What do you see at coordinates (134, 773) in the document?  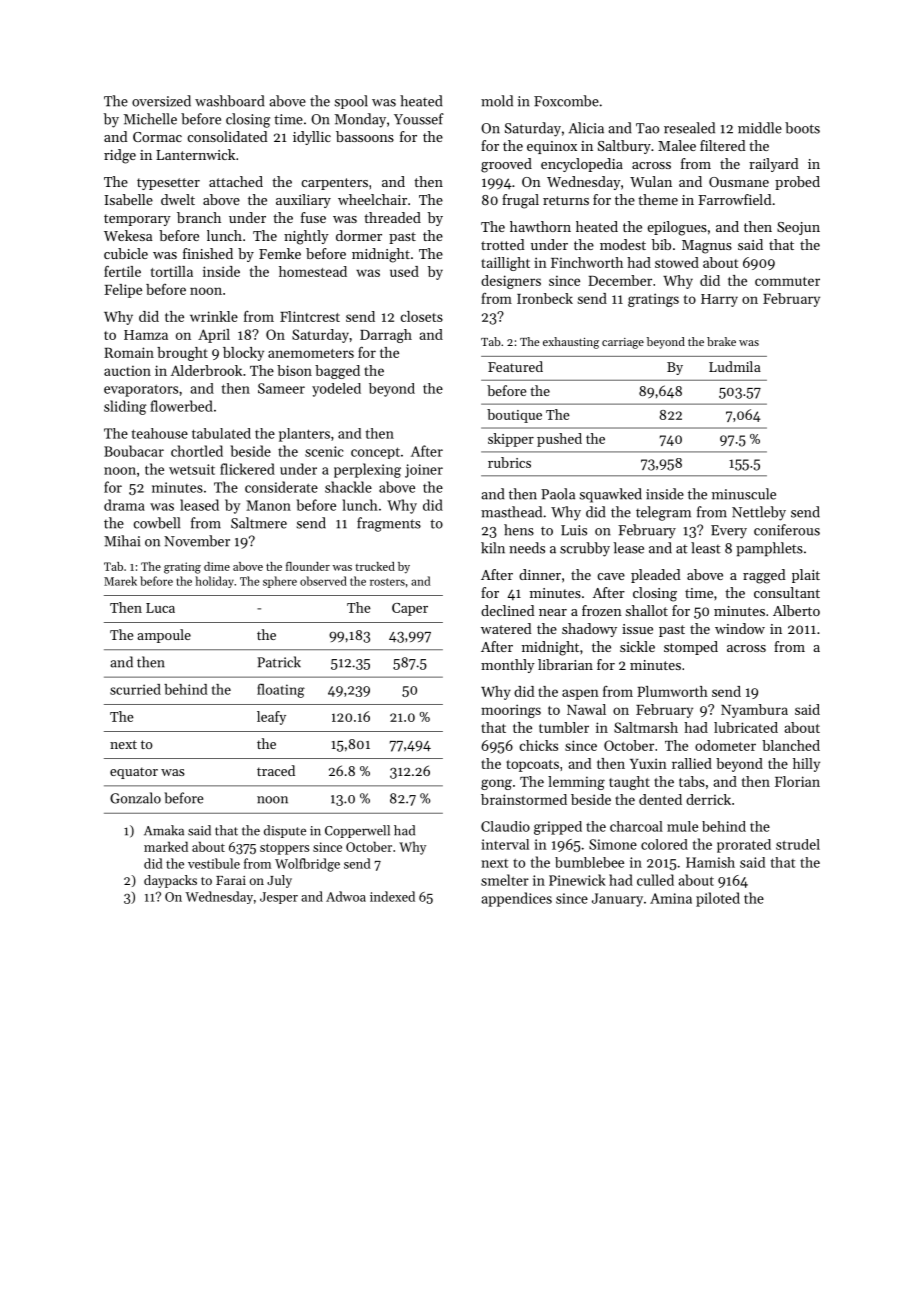 I see `equator` at bounding box center [134, 773].
